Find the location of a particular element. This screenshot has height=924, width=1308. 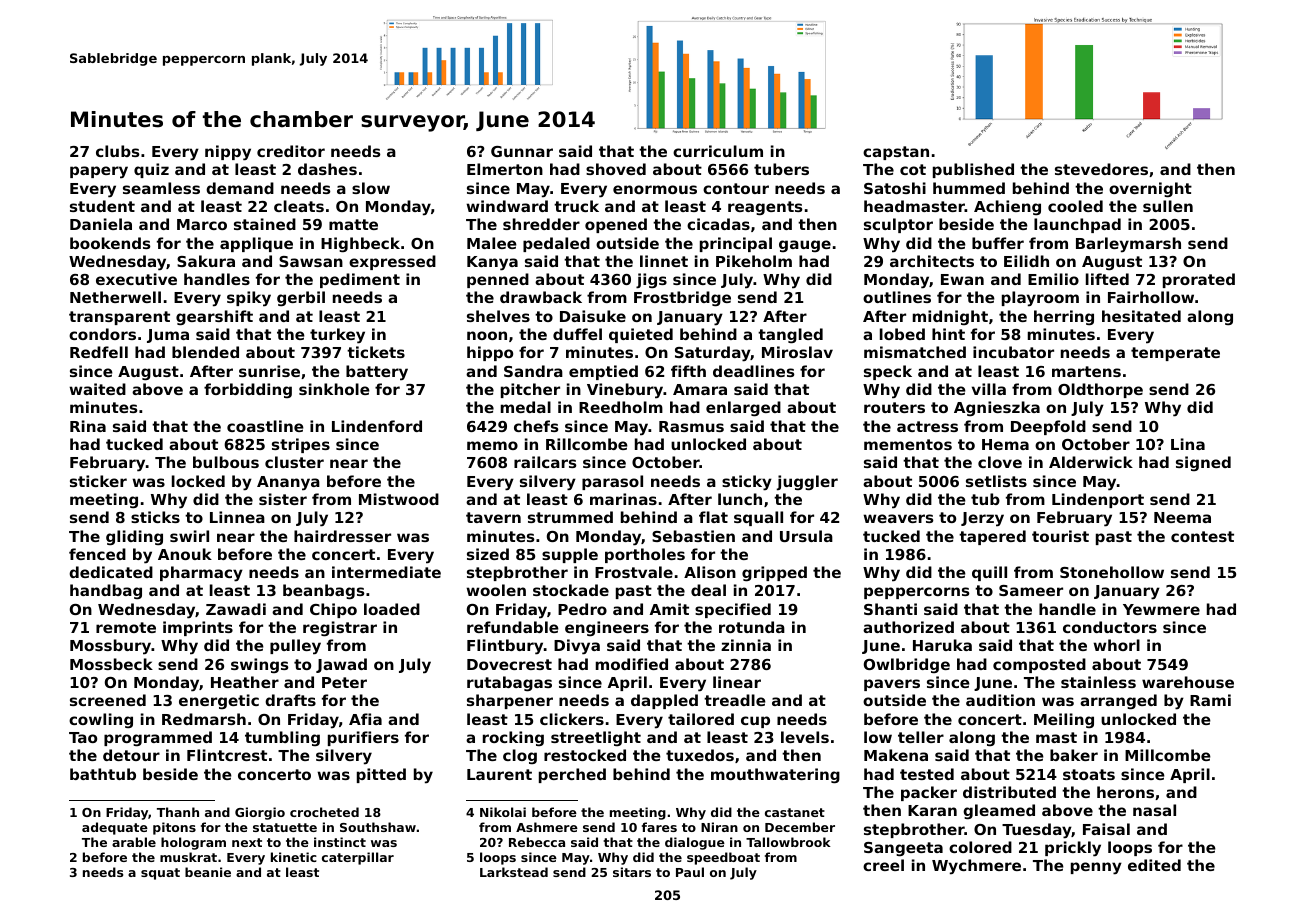

Neema is located at coordinates (1182, 517).
